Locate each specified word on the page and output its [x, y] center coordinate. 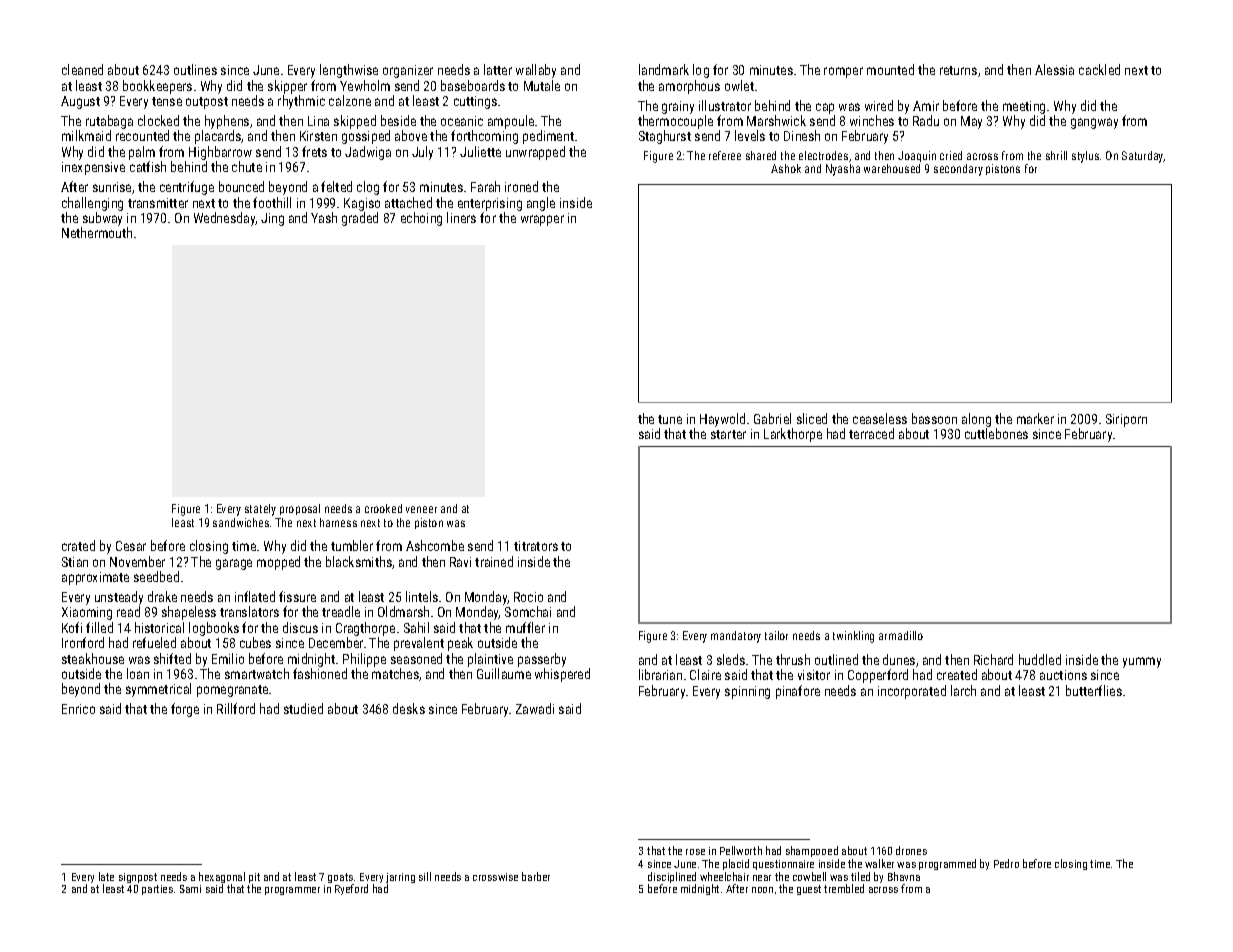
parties [157, 890]
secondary [958, 170]
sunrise [112, 187]
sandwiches [241, 522]
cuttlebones [996, 433]
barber [536, 876]
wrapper [542, 220]
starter [728, 434]
